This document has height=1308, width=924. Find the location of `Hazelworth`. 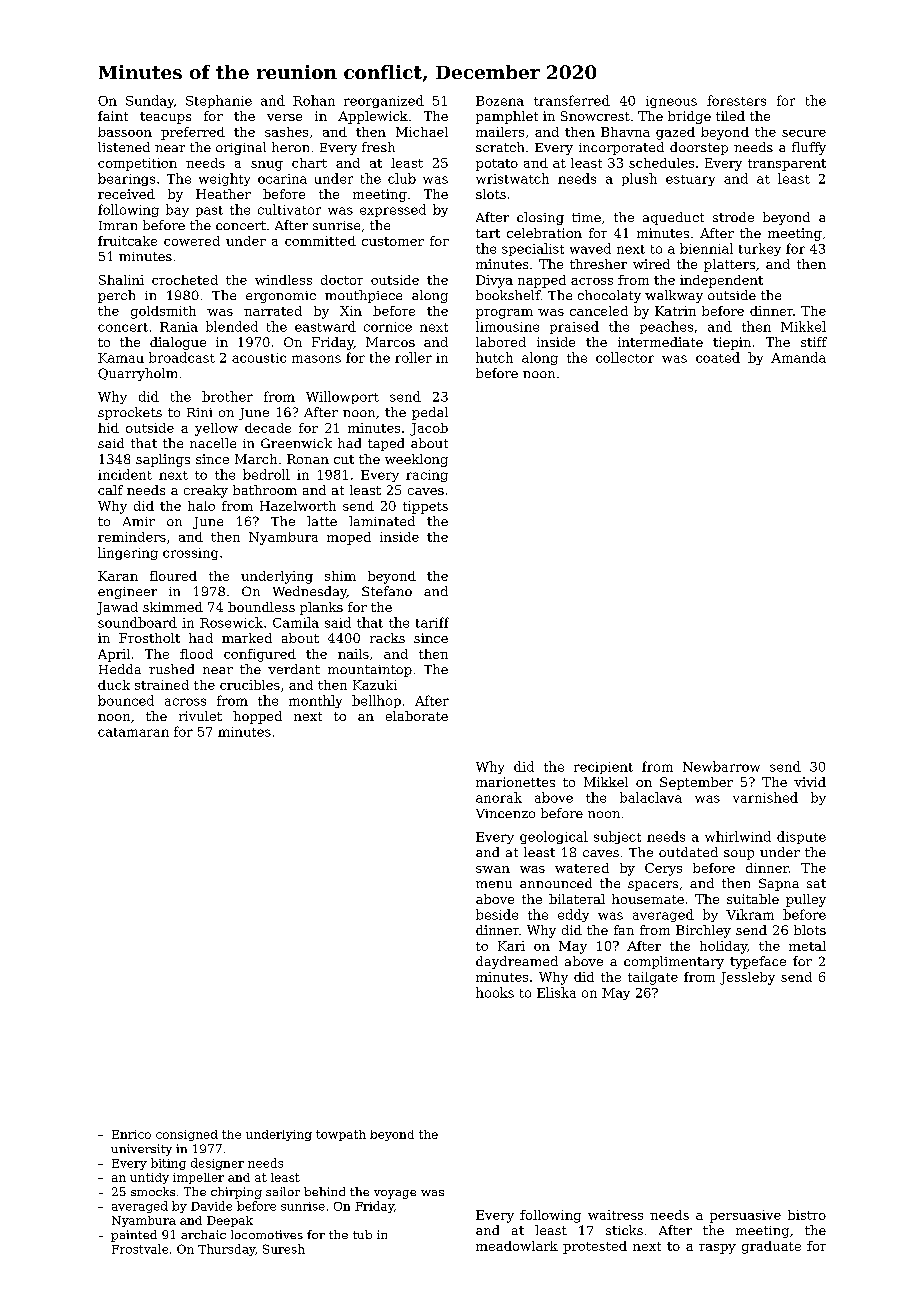

Hazelworth is located at coordinates (298, 506).
